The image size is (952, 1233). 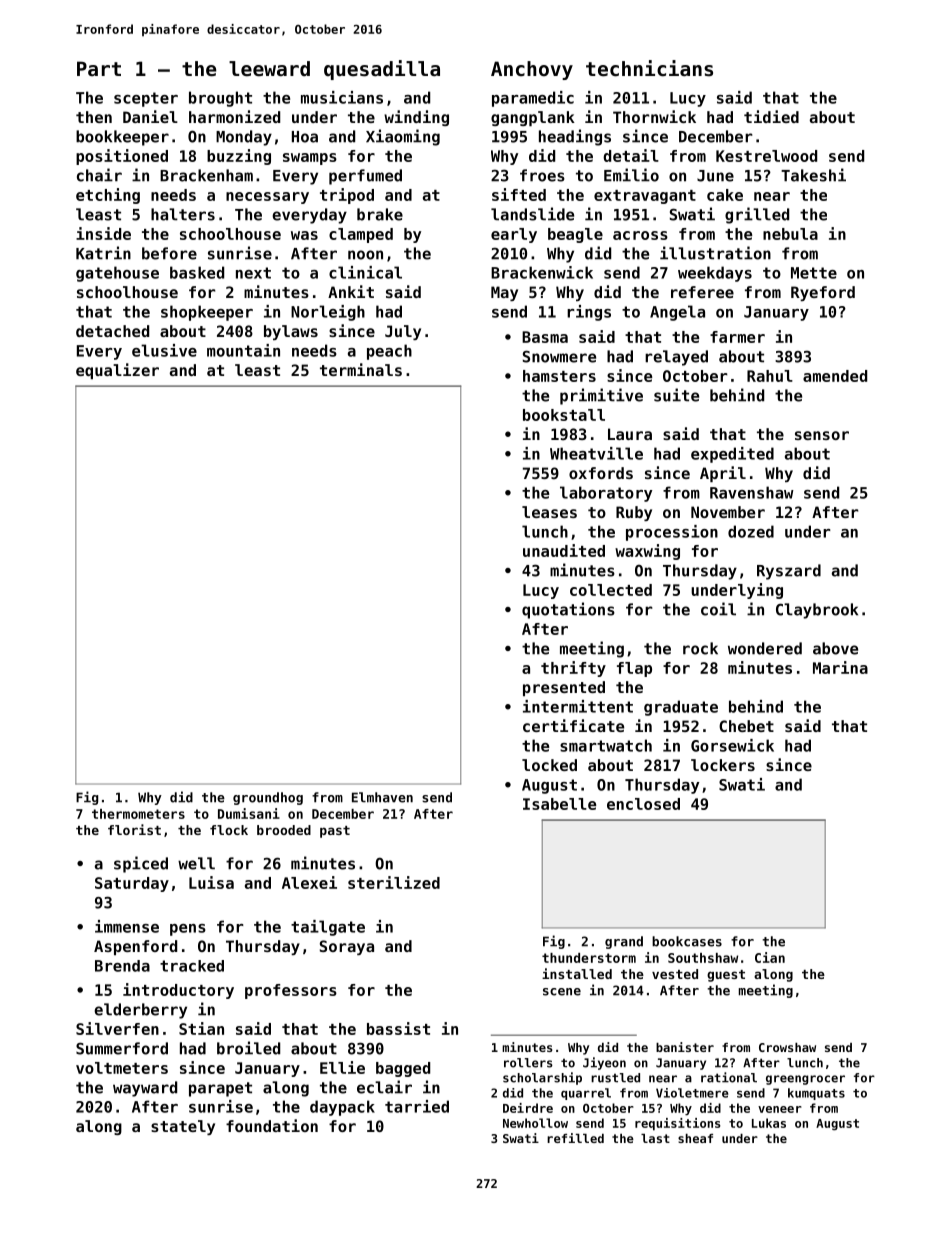 What do you see at coordinates (220, 99) in the page?
I see `brought` at bounding box center [220, 99].
